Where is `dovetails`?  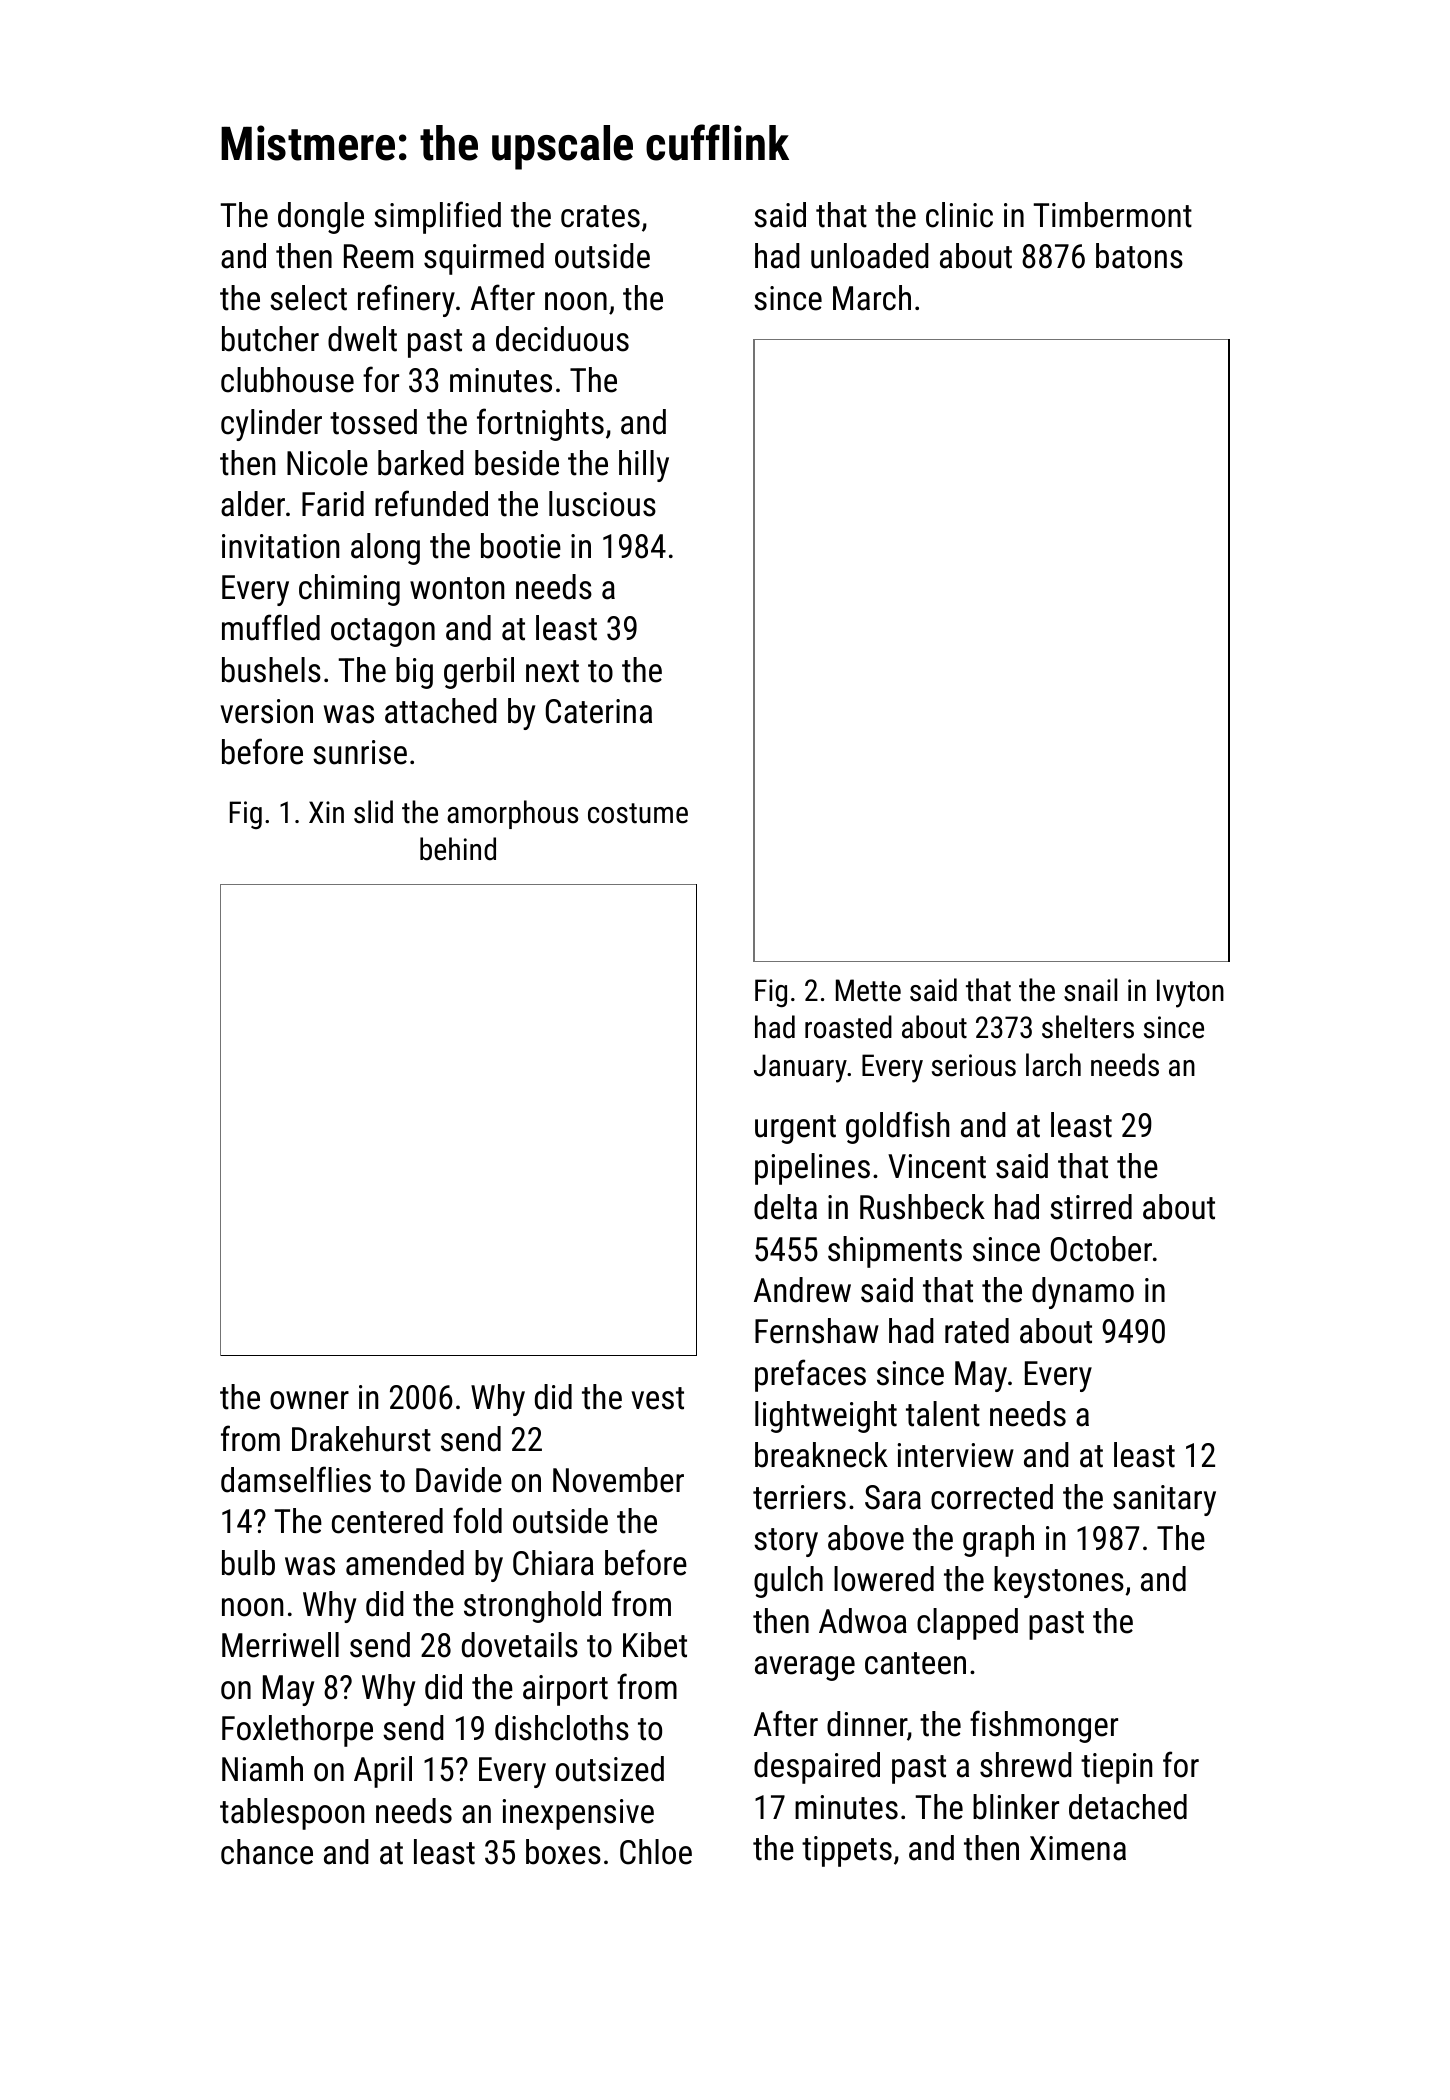 dovetails is located at coordinates (520, 1645).
